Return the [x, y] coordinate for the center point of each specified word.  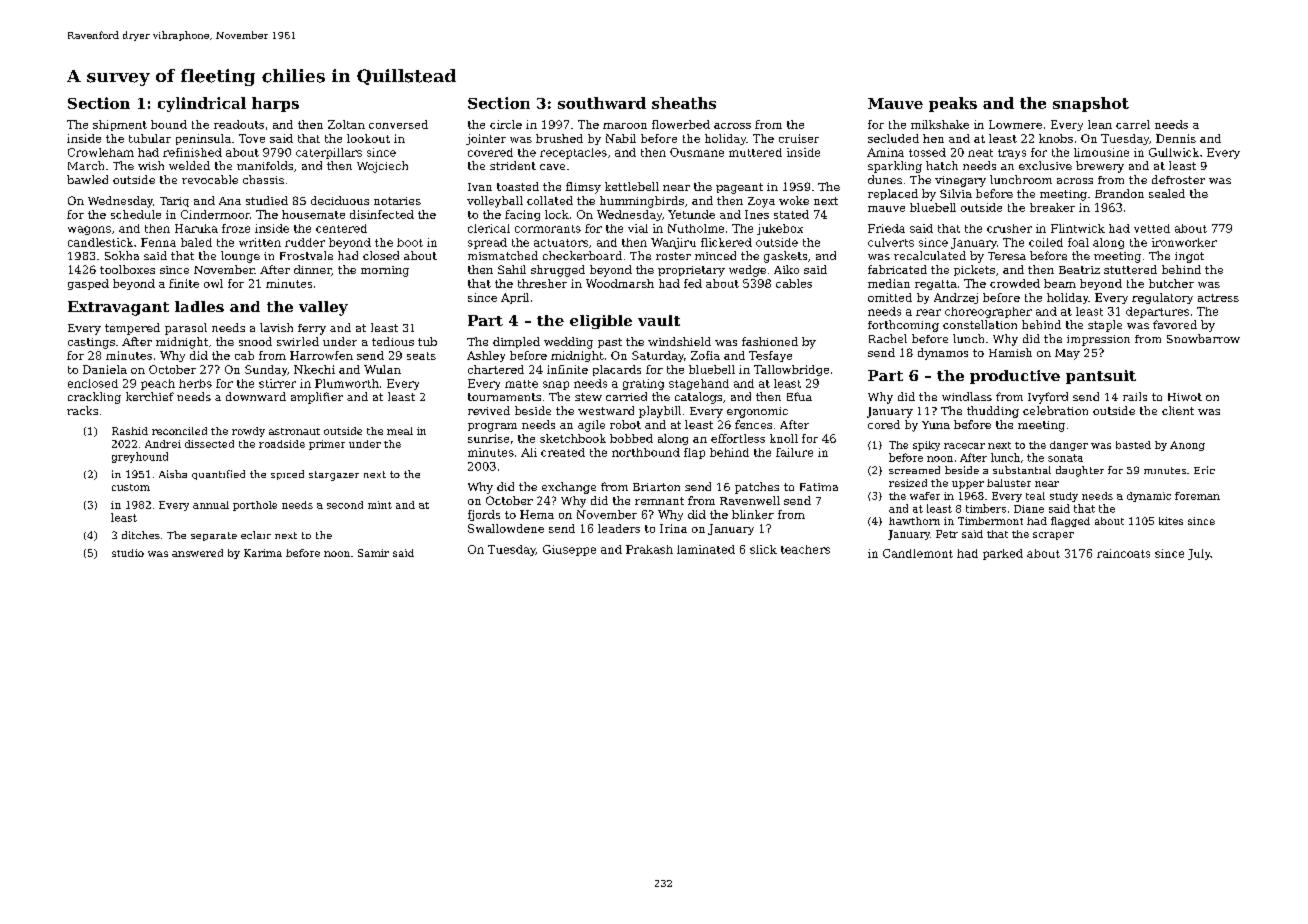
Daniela [105, 369]
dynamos [943, 354]
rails [1135, 396]
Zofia [705, 355]
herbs [195, 383]
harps [275, 104]
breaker [1052, 207]
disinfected [382, 214]
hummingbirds [642, 202]
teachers [805, 549]
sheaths [684, 103]
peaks [953, 104]
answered [197, 553]
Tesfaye [770, 356]
